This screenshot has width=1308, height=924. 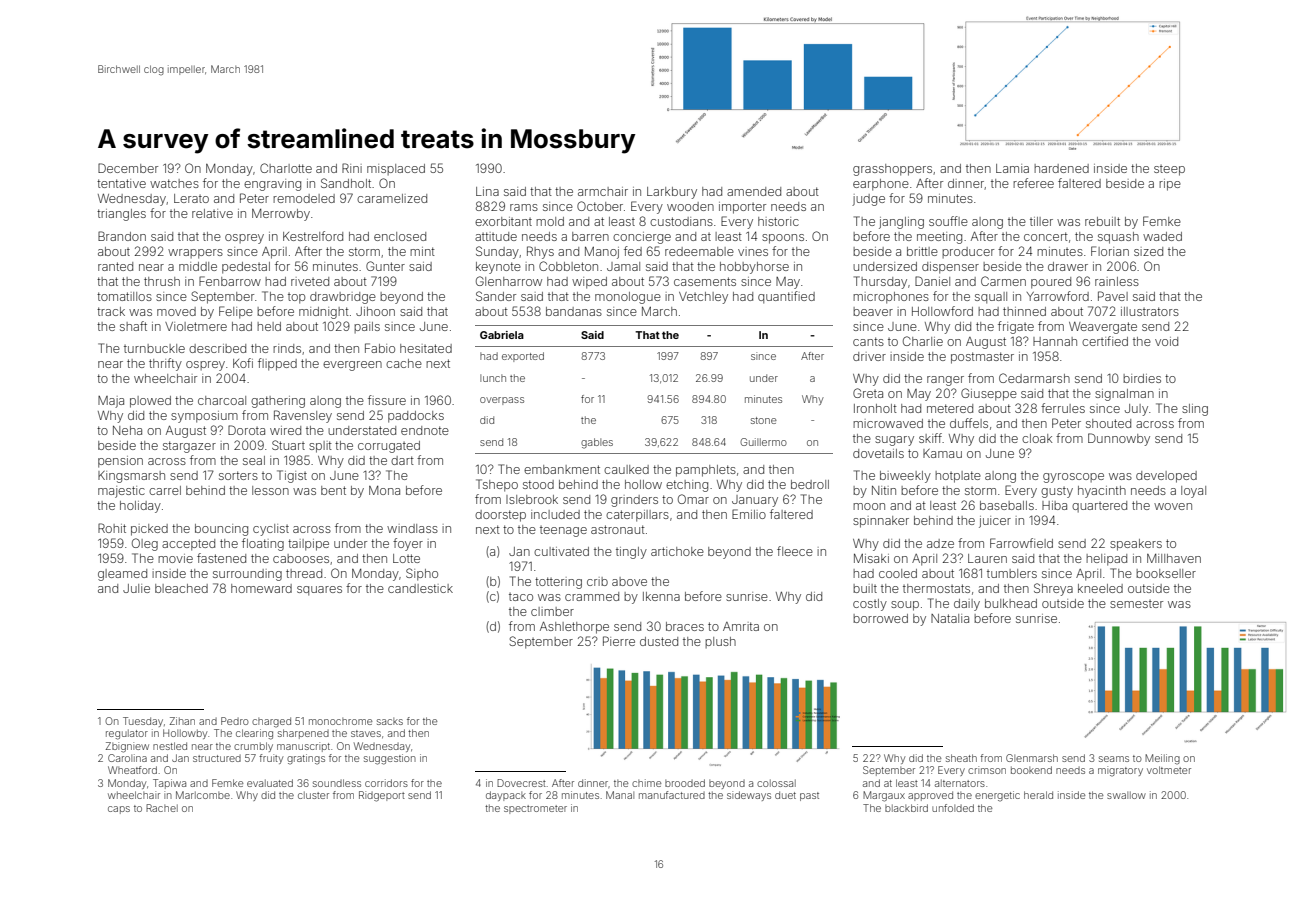 What do you see at coordinates (278, 402) in the screenshot?
I see `gathering` at bounding box center [278, 402].
